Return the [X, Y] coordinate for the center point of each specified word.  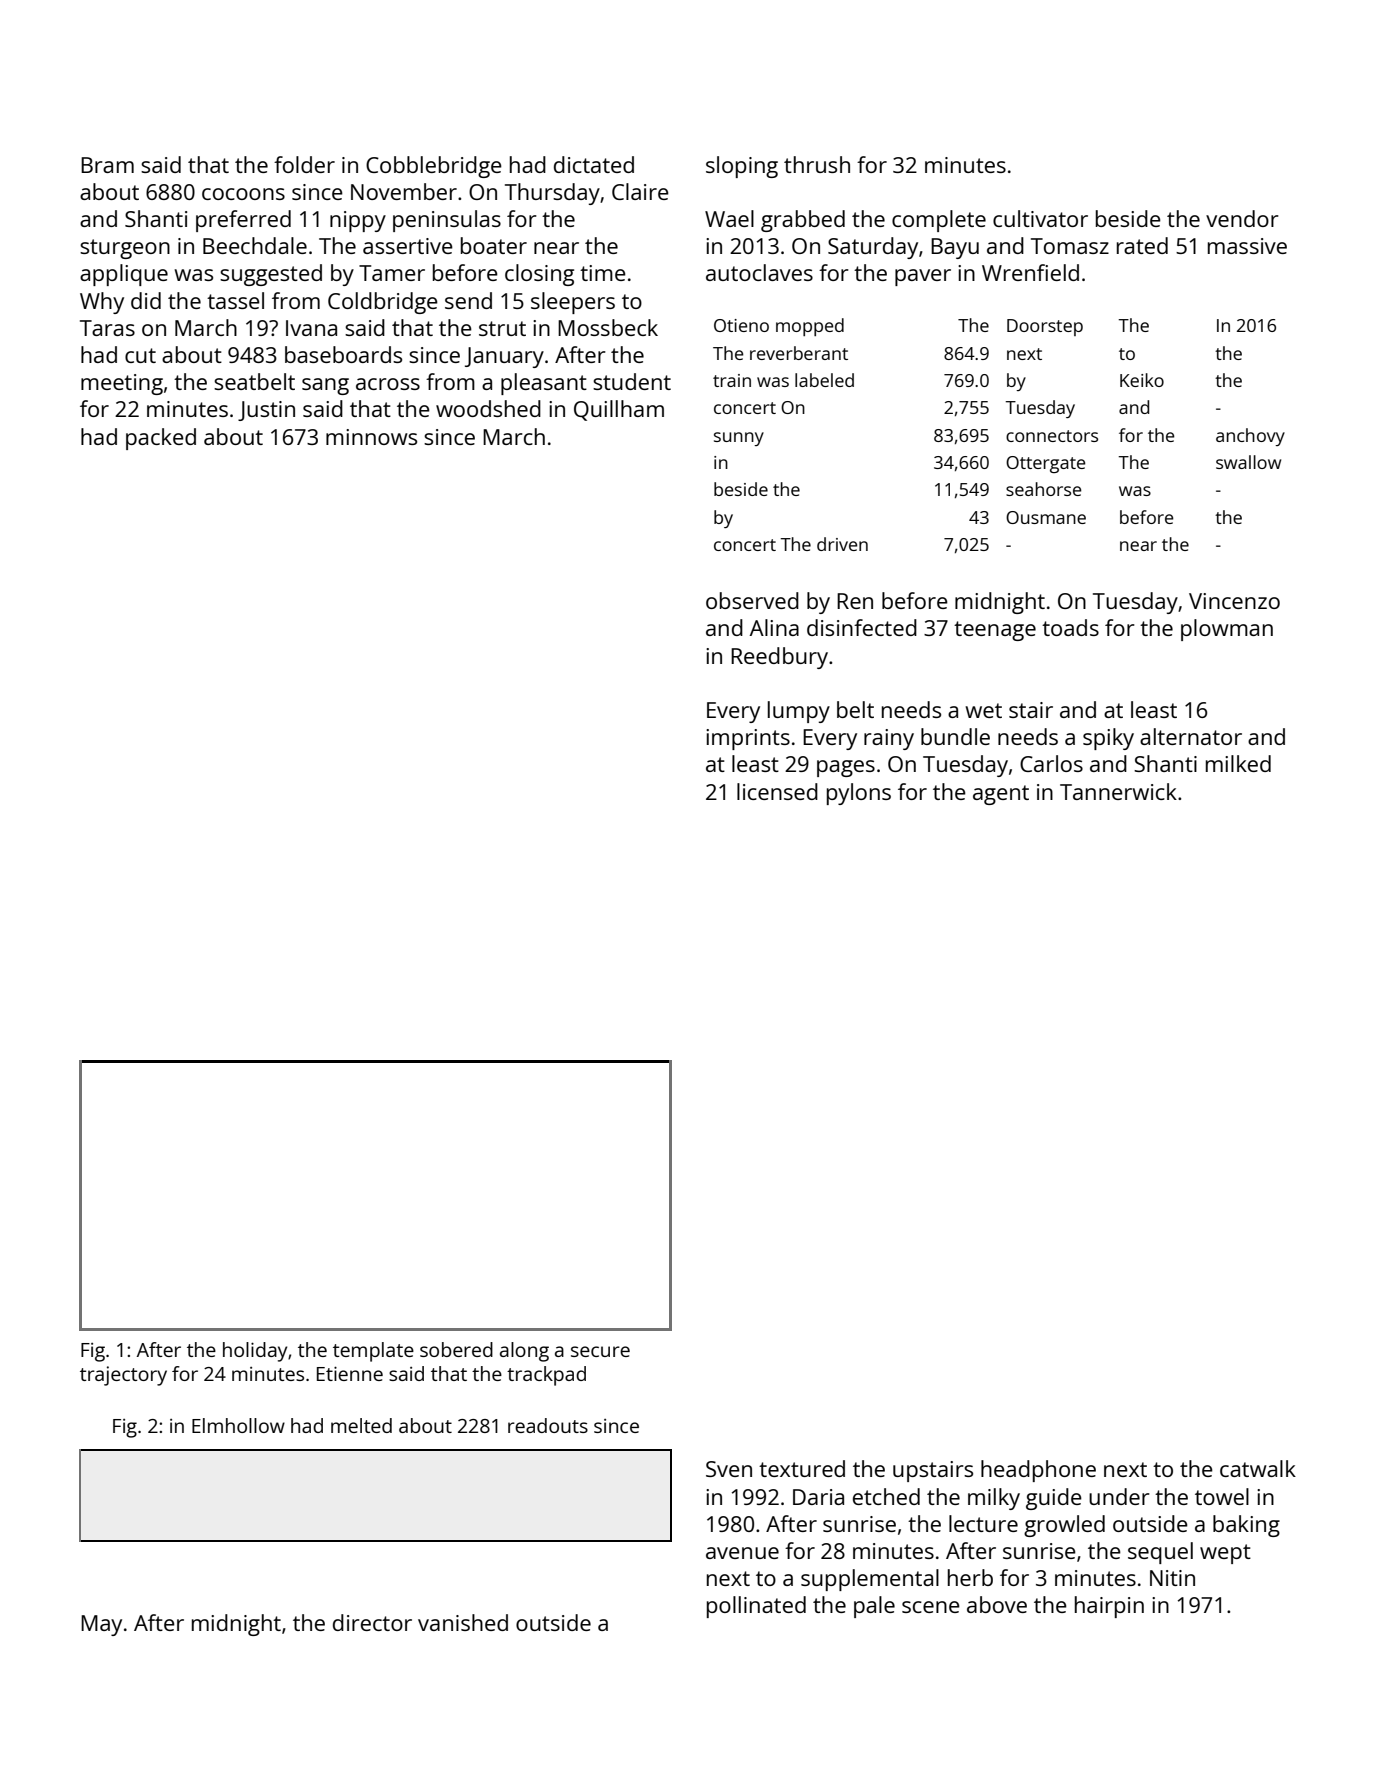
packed [161, 439]
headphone [1038, 1471]
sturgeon [125, 249]
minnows [371, 437]
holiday [255, 1352]
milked [1238, 763]
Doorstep [1045, 327]
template [373, 1352]
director [372, 1622]
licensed [777, 791]
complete [939, 221]
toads [1070, 627]
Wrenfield [1030, 272]
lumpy [799, 712]
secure [600, 1351]
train [732, 380]
